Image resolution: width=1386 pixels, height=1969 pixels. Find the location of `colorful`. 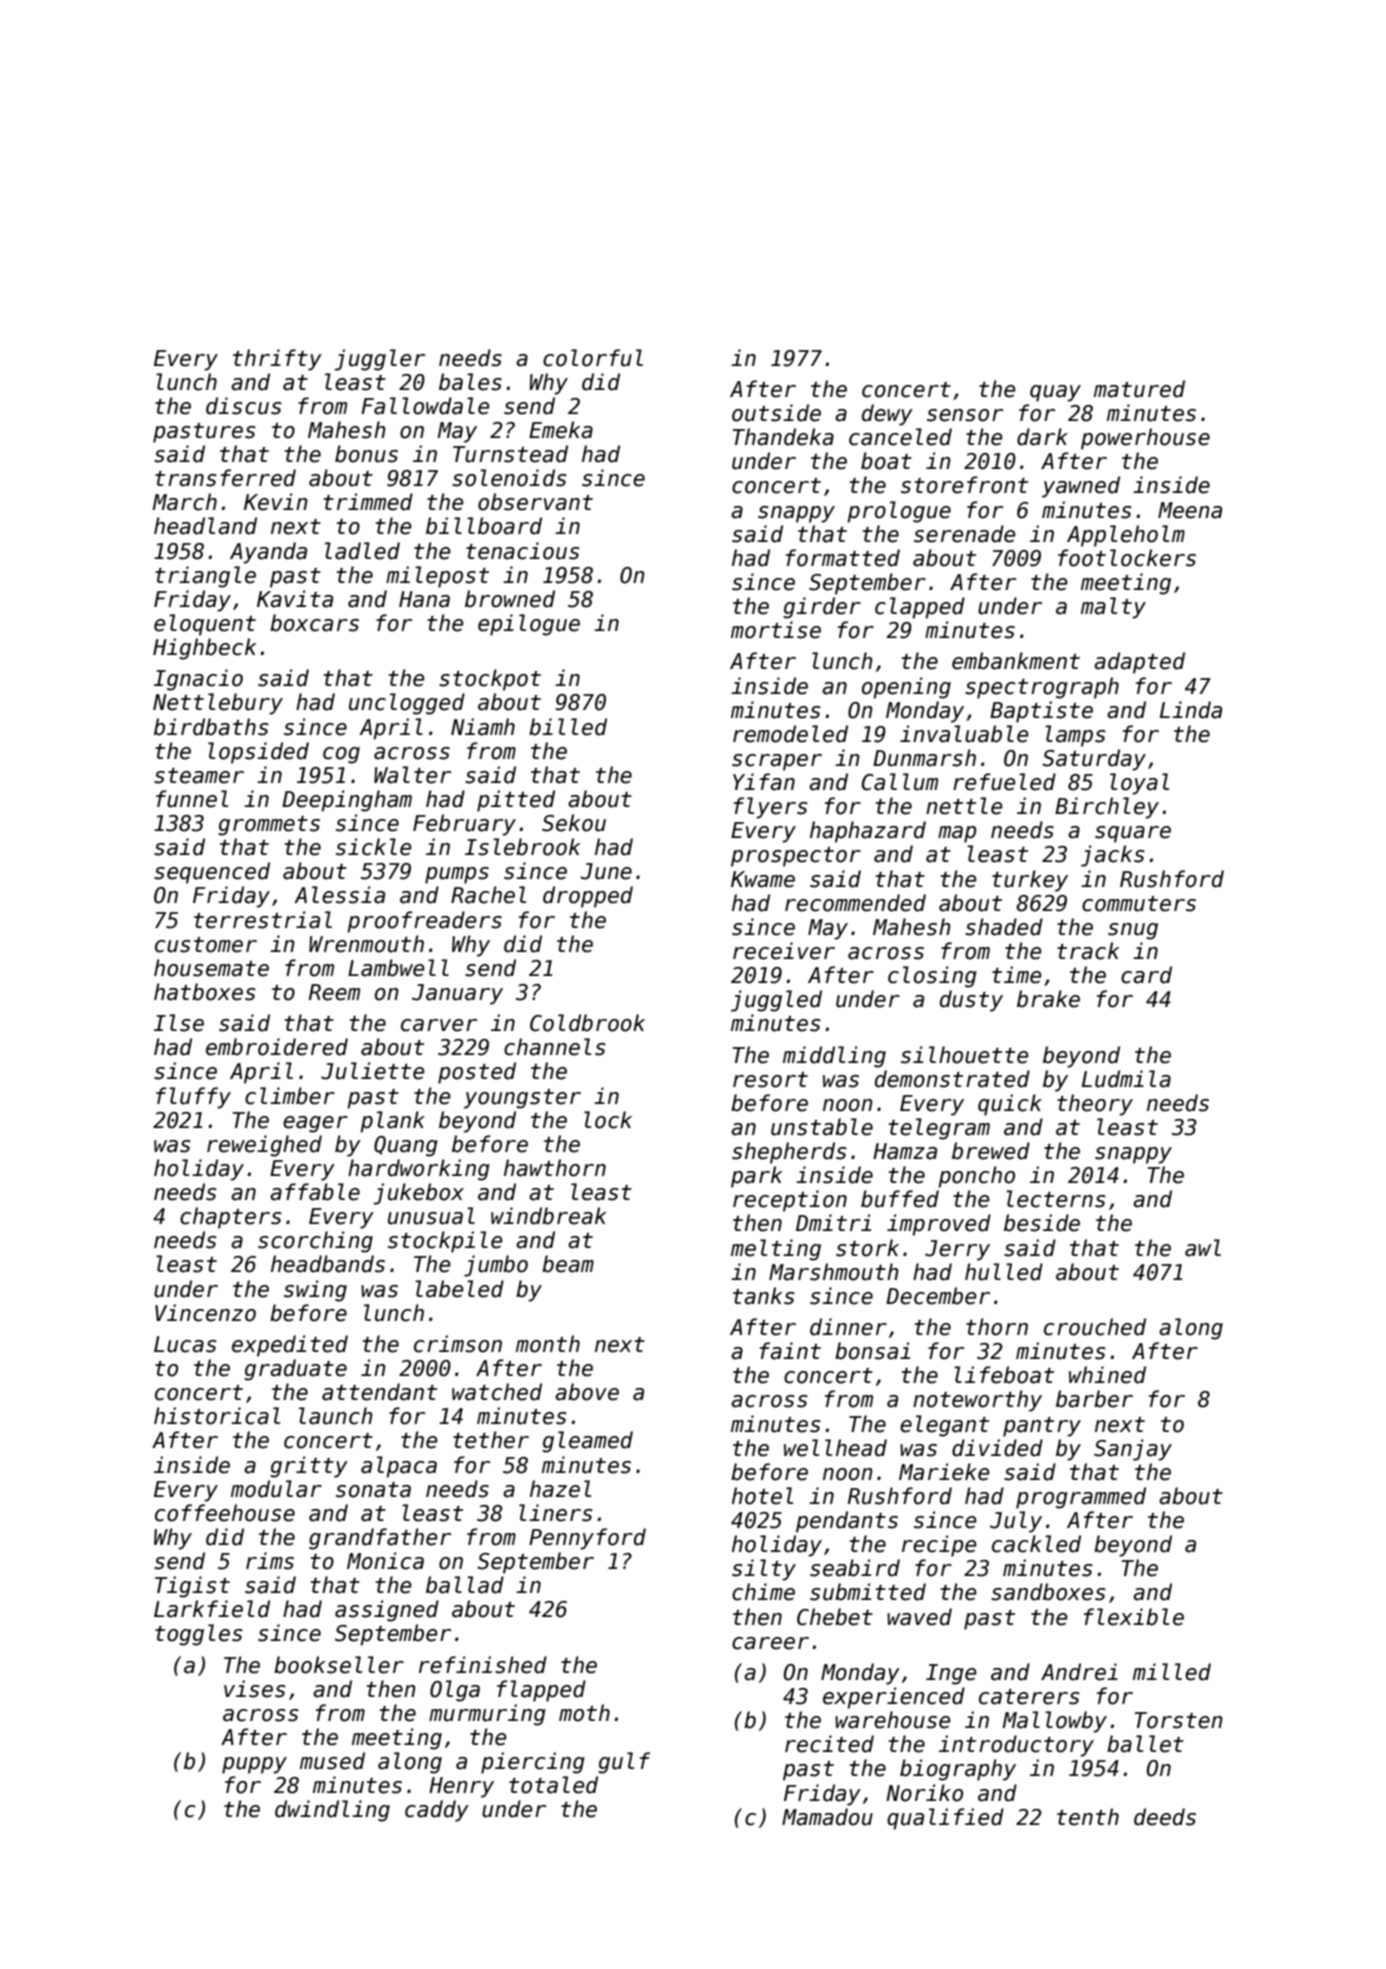

colorful is located at coordinates (593, 358).
